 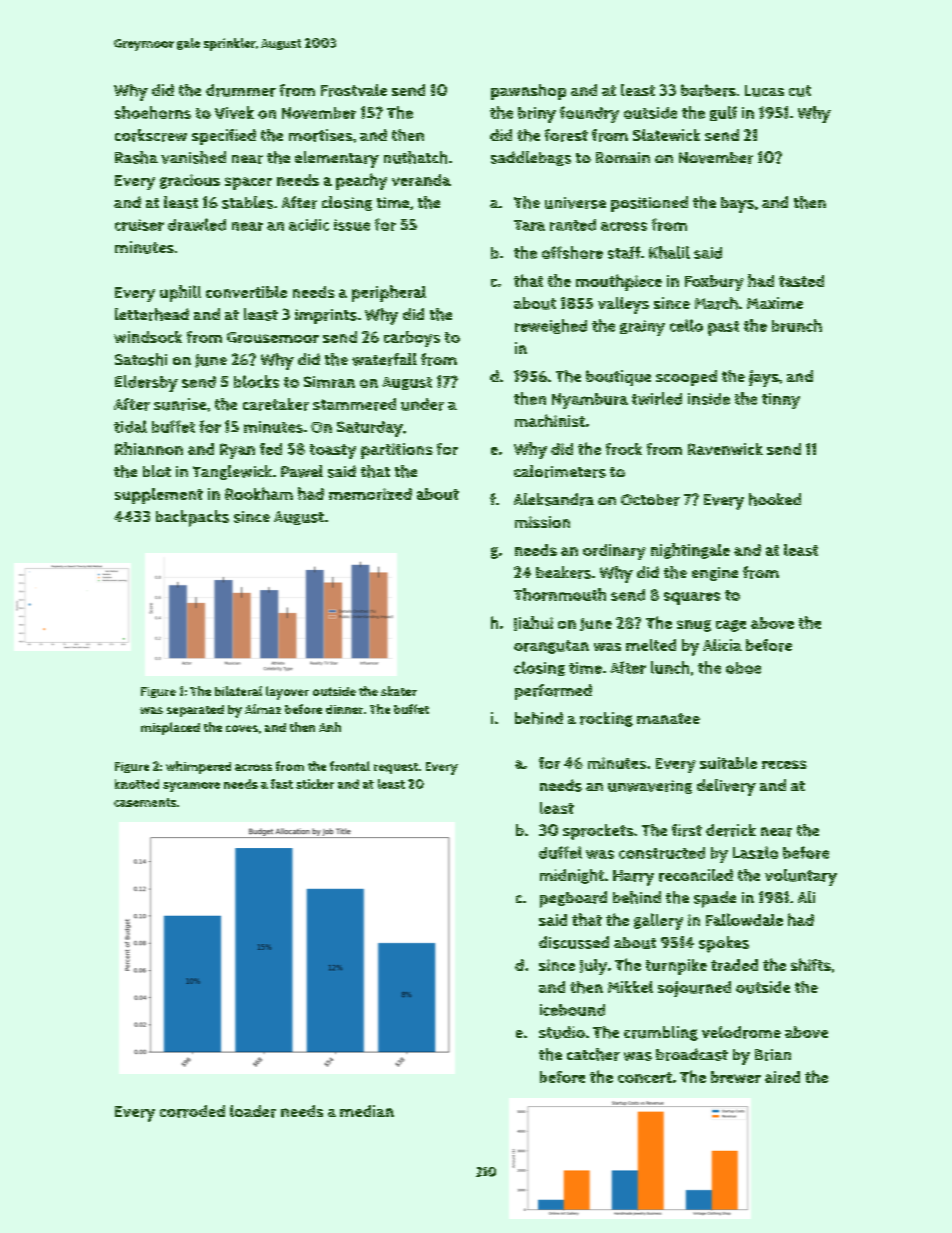 What do you see at coordinates (811, 964) in the screenshot?
I see `shifts` at bounding box center [811, 964].
